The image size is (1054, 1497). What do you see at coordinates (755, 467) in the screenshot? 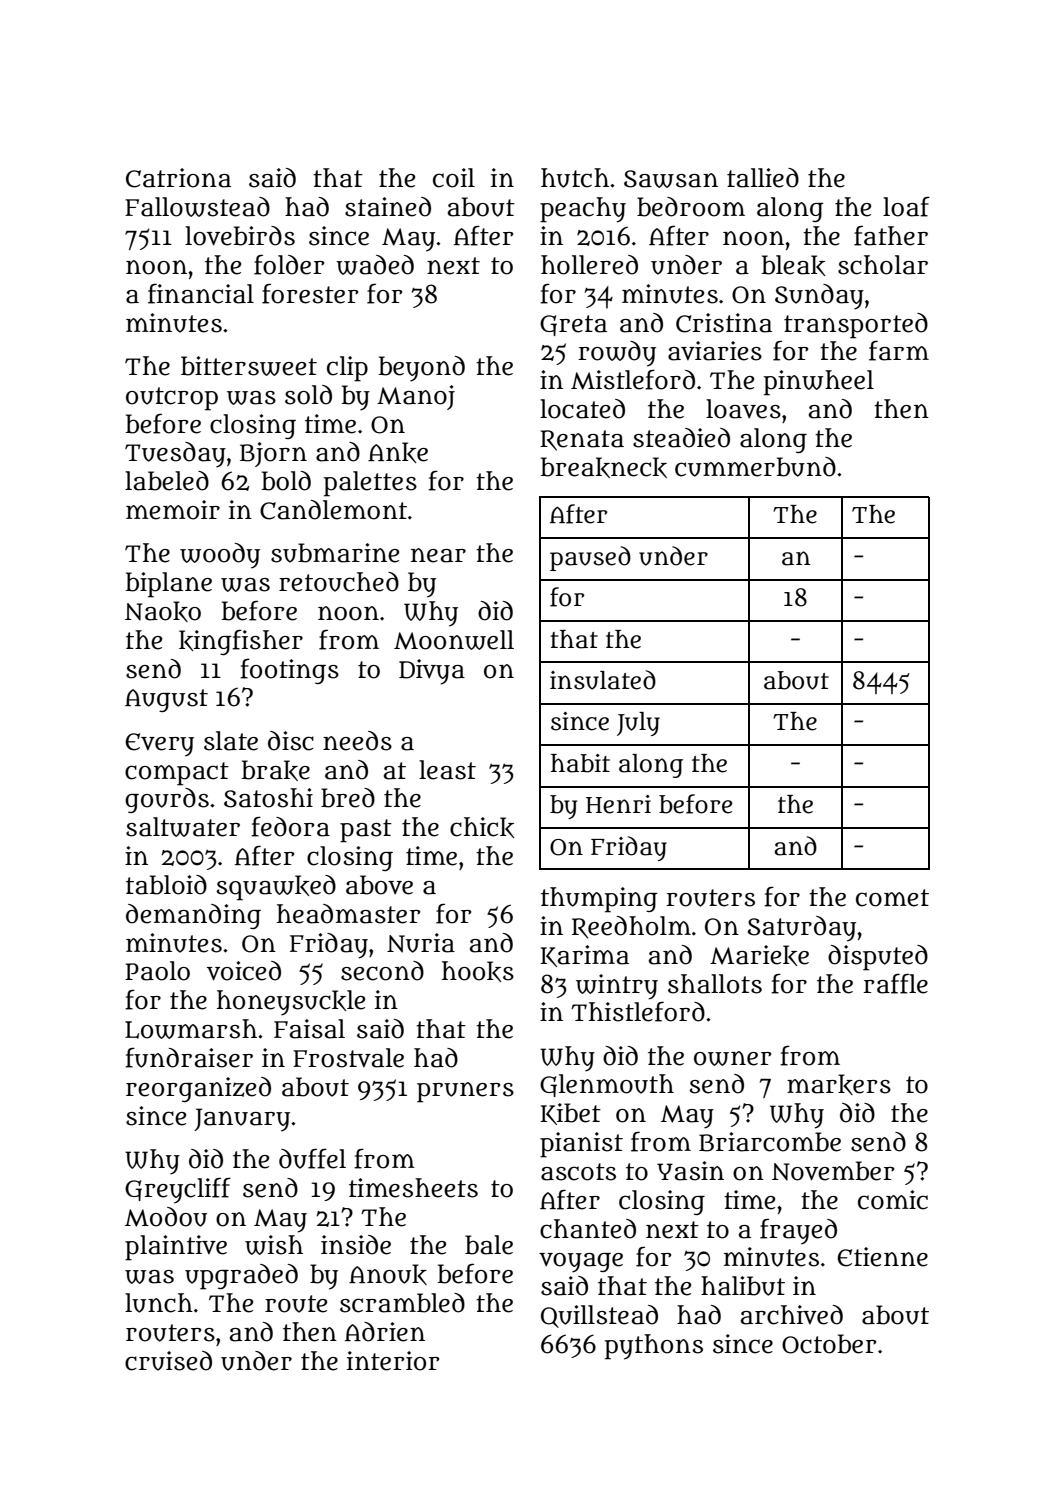
I see `cummerbund` at bounding box center [755, 467].
